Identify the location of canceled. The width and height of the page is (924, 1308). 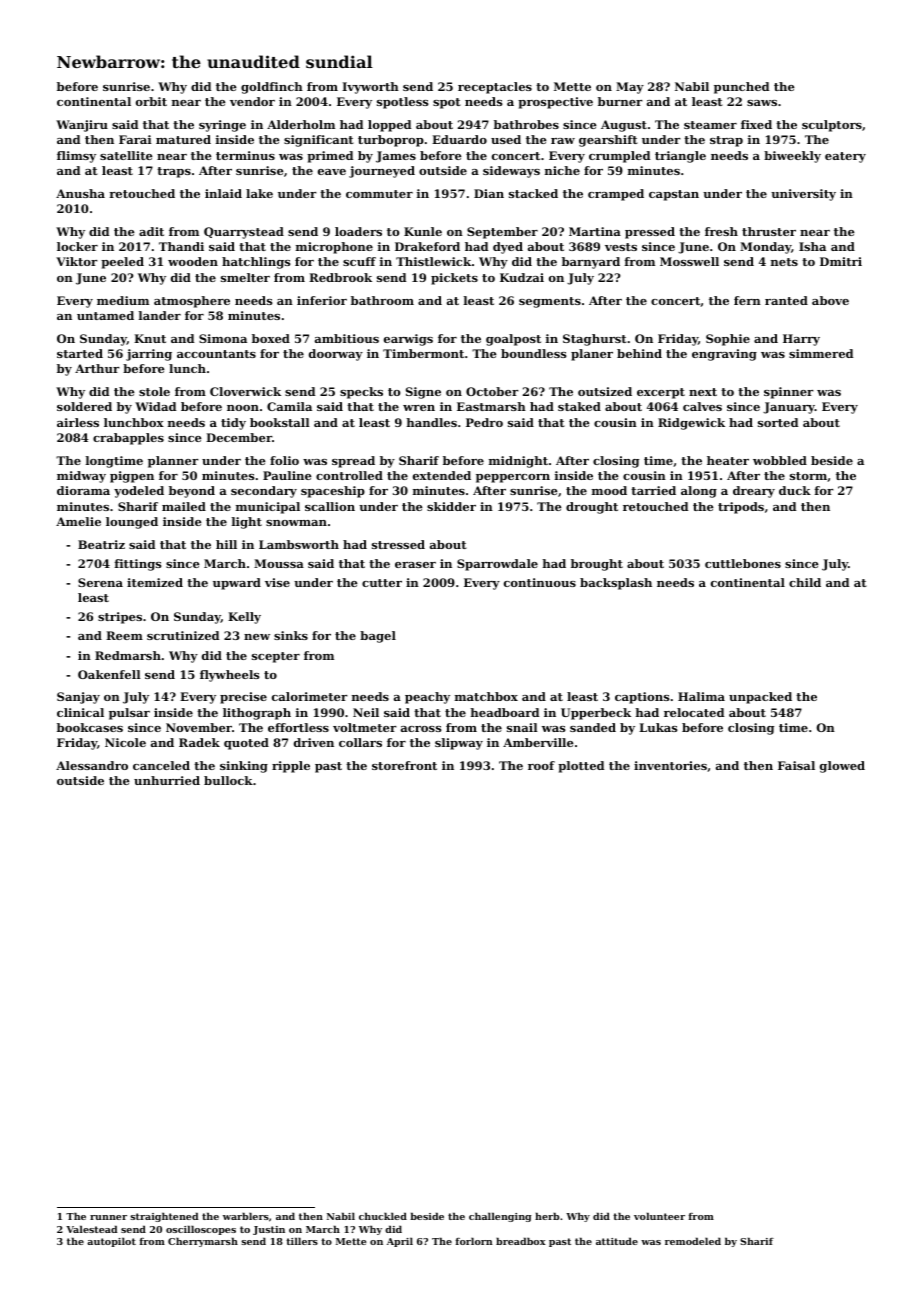
(161, 765).
